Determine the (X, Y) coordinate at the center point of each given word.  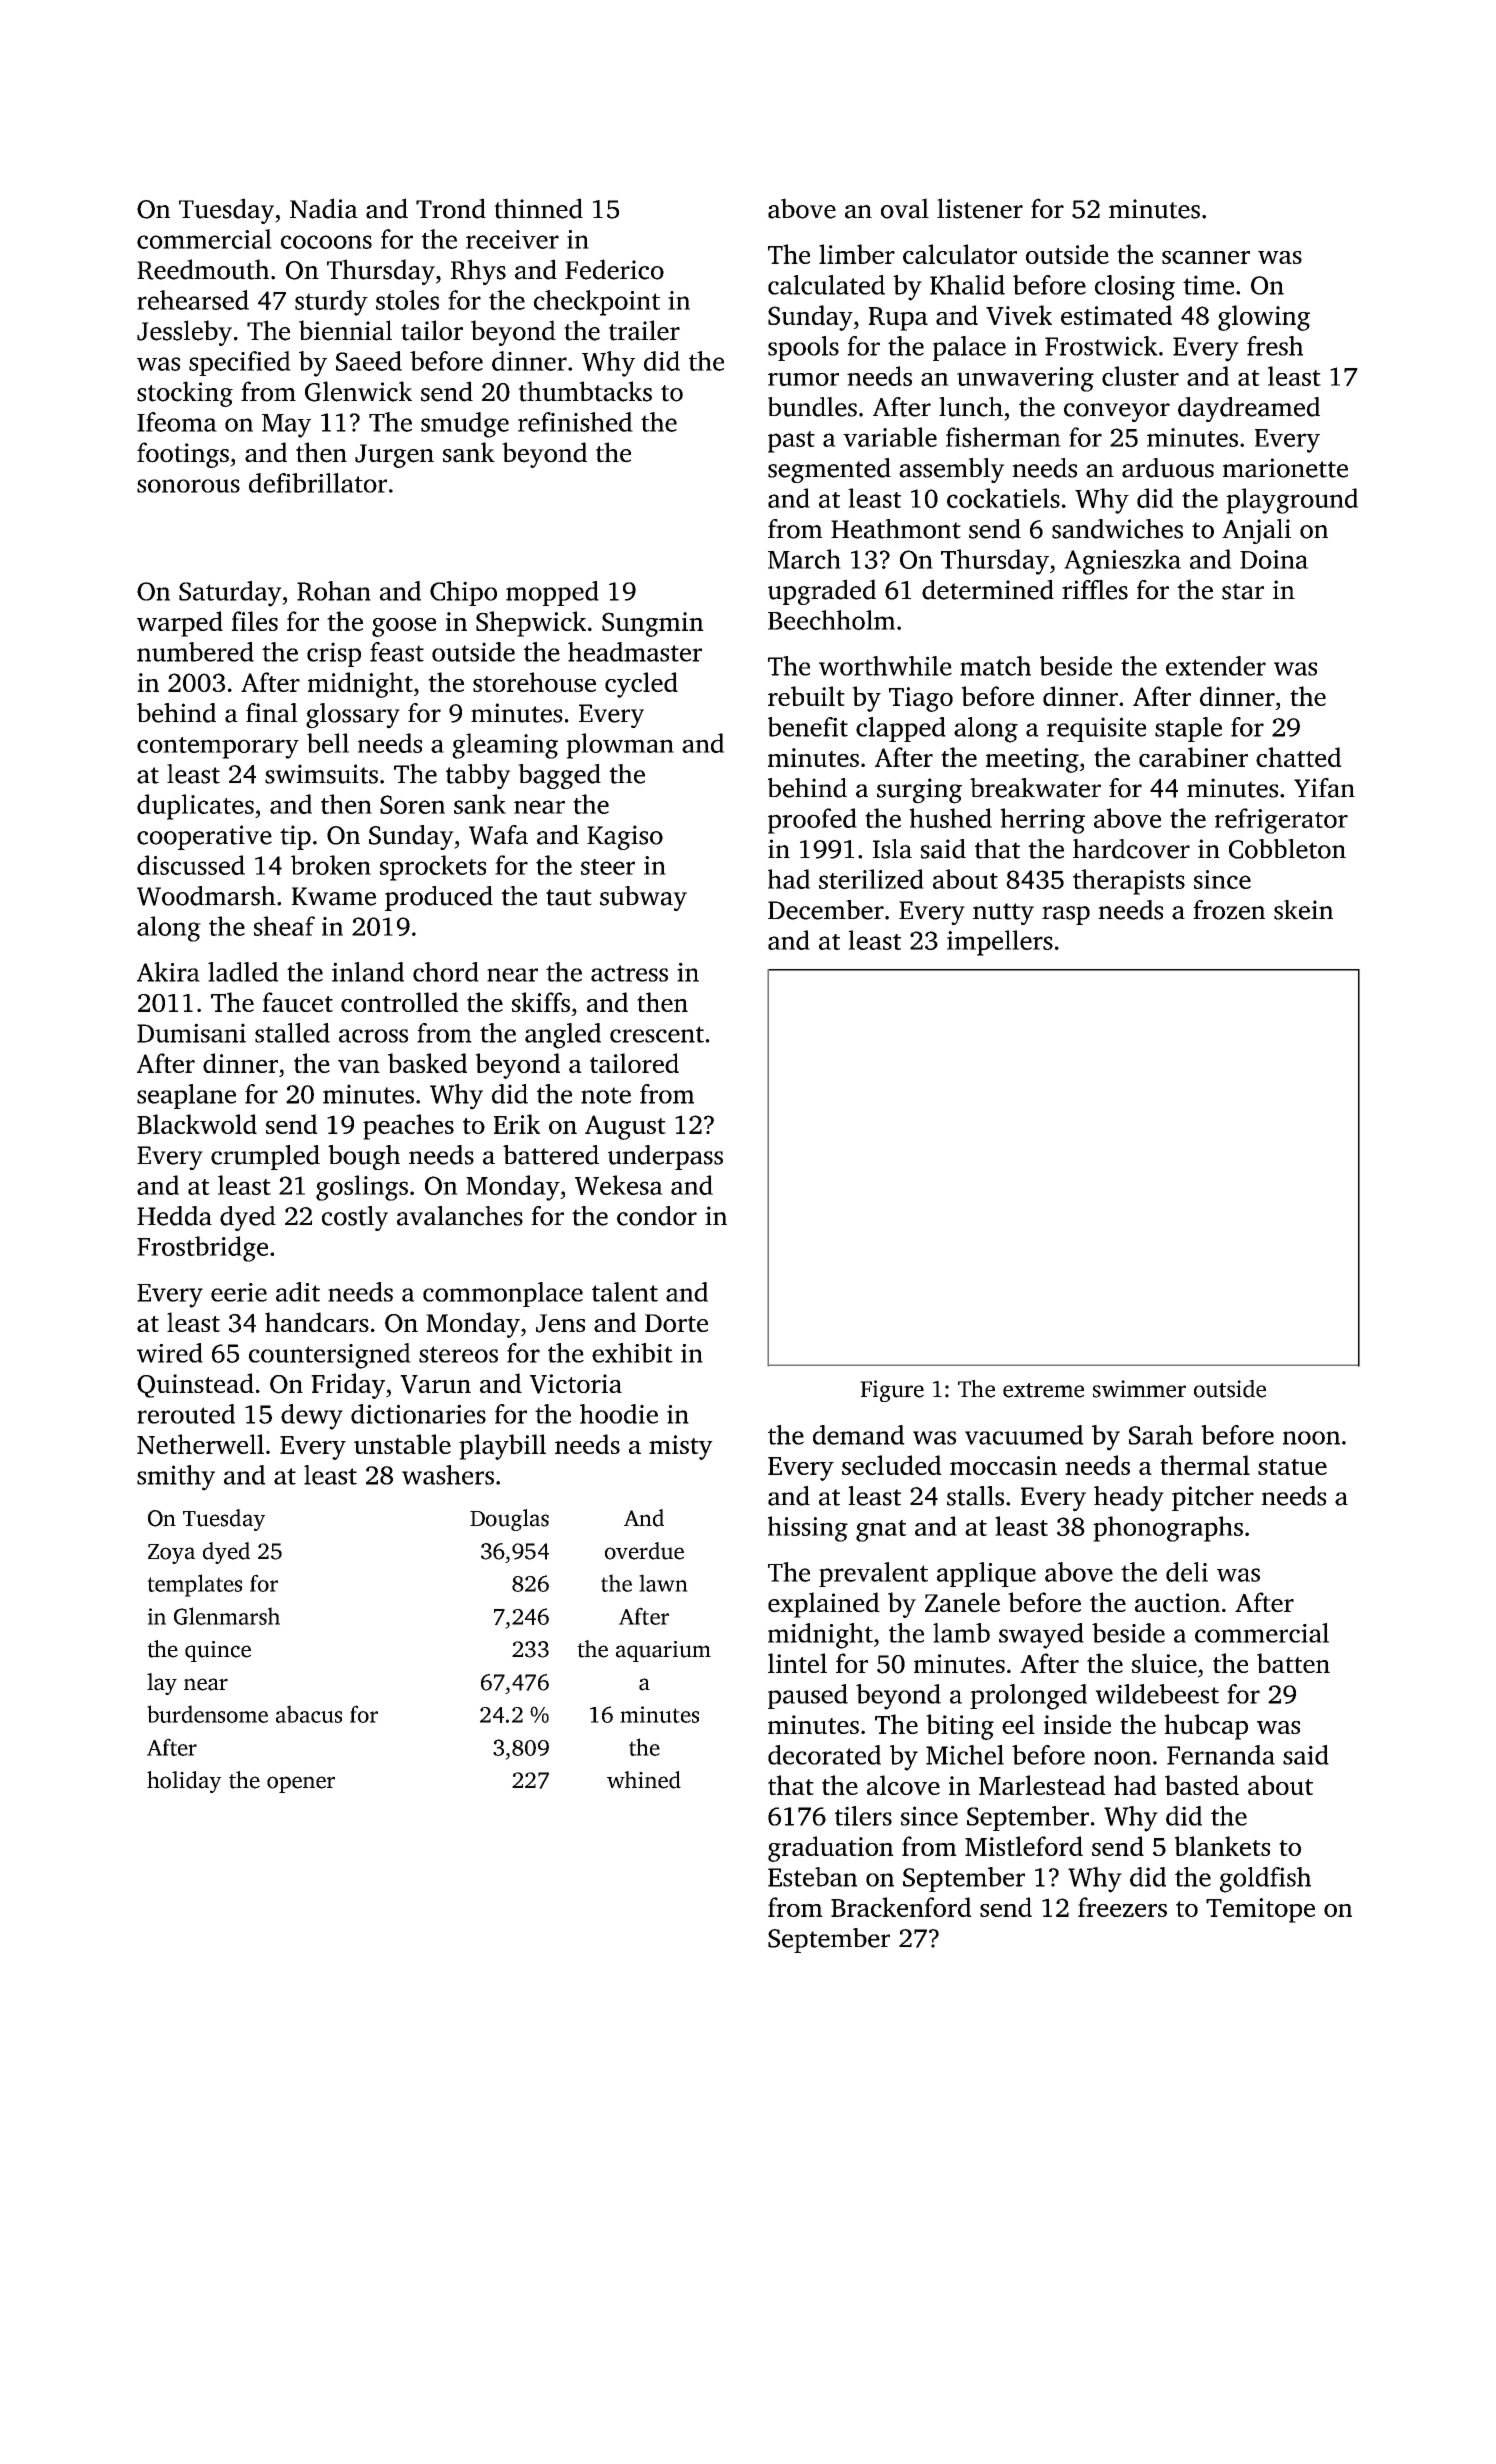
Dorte (676, 1323)
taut (569, 897)
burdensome (207, 1714)
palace (969, 348)
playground (1292, 501)
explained (824, 1605)
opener (301, 1784)
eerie (239, 1292)
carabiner (1193, 757)
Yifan (1324, 788)
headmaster (635, 652)
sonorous (188, 486)
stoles (407, 300)
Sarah (1161, 1435)
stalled (292, 1033)
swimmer (1139, 1389)
